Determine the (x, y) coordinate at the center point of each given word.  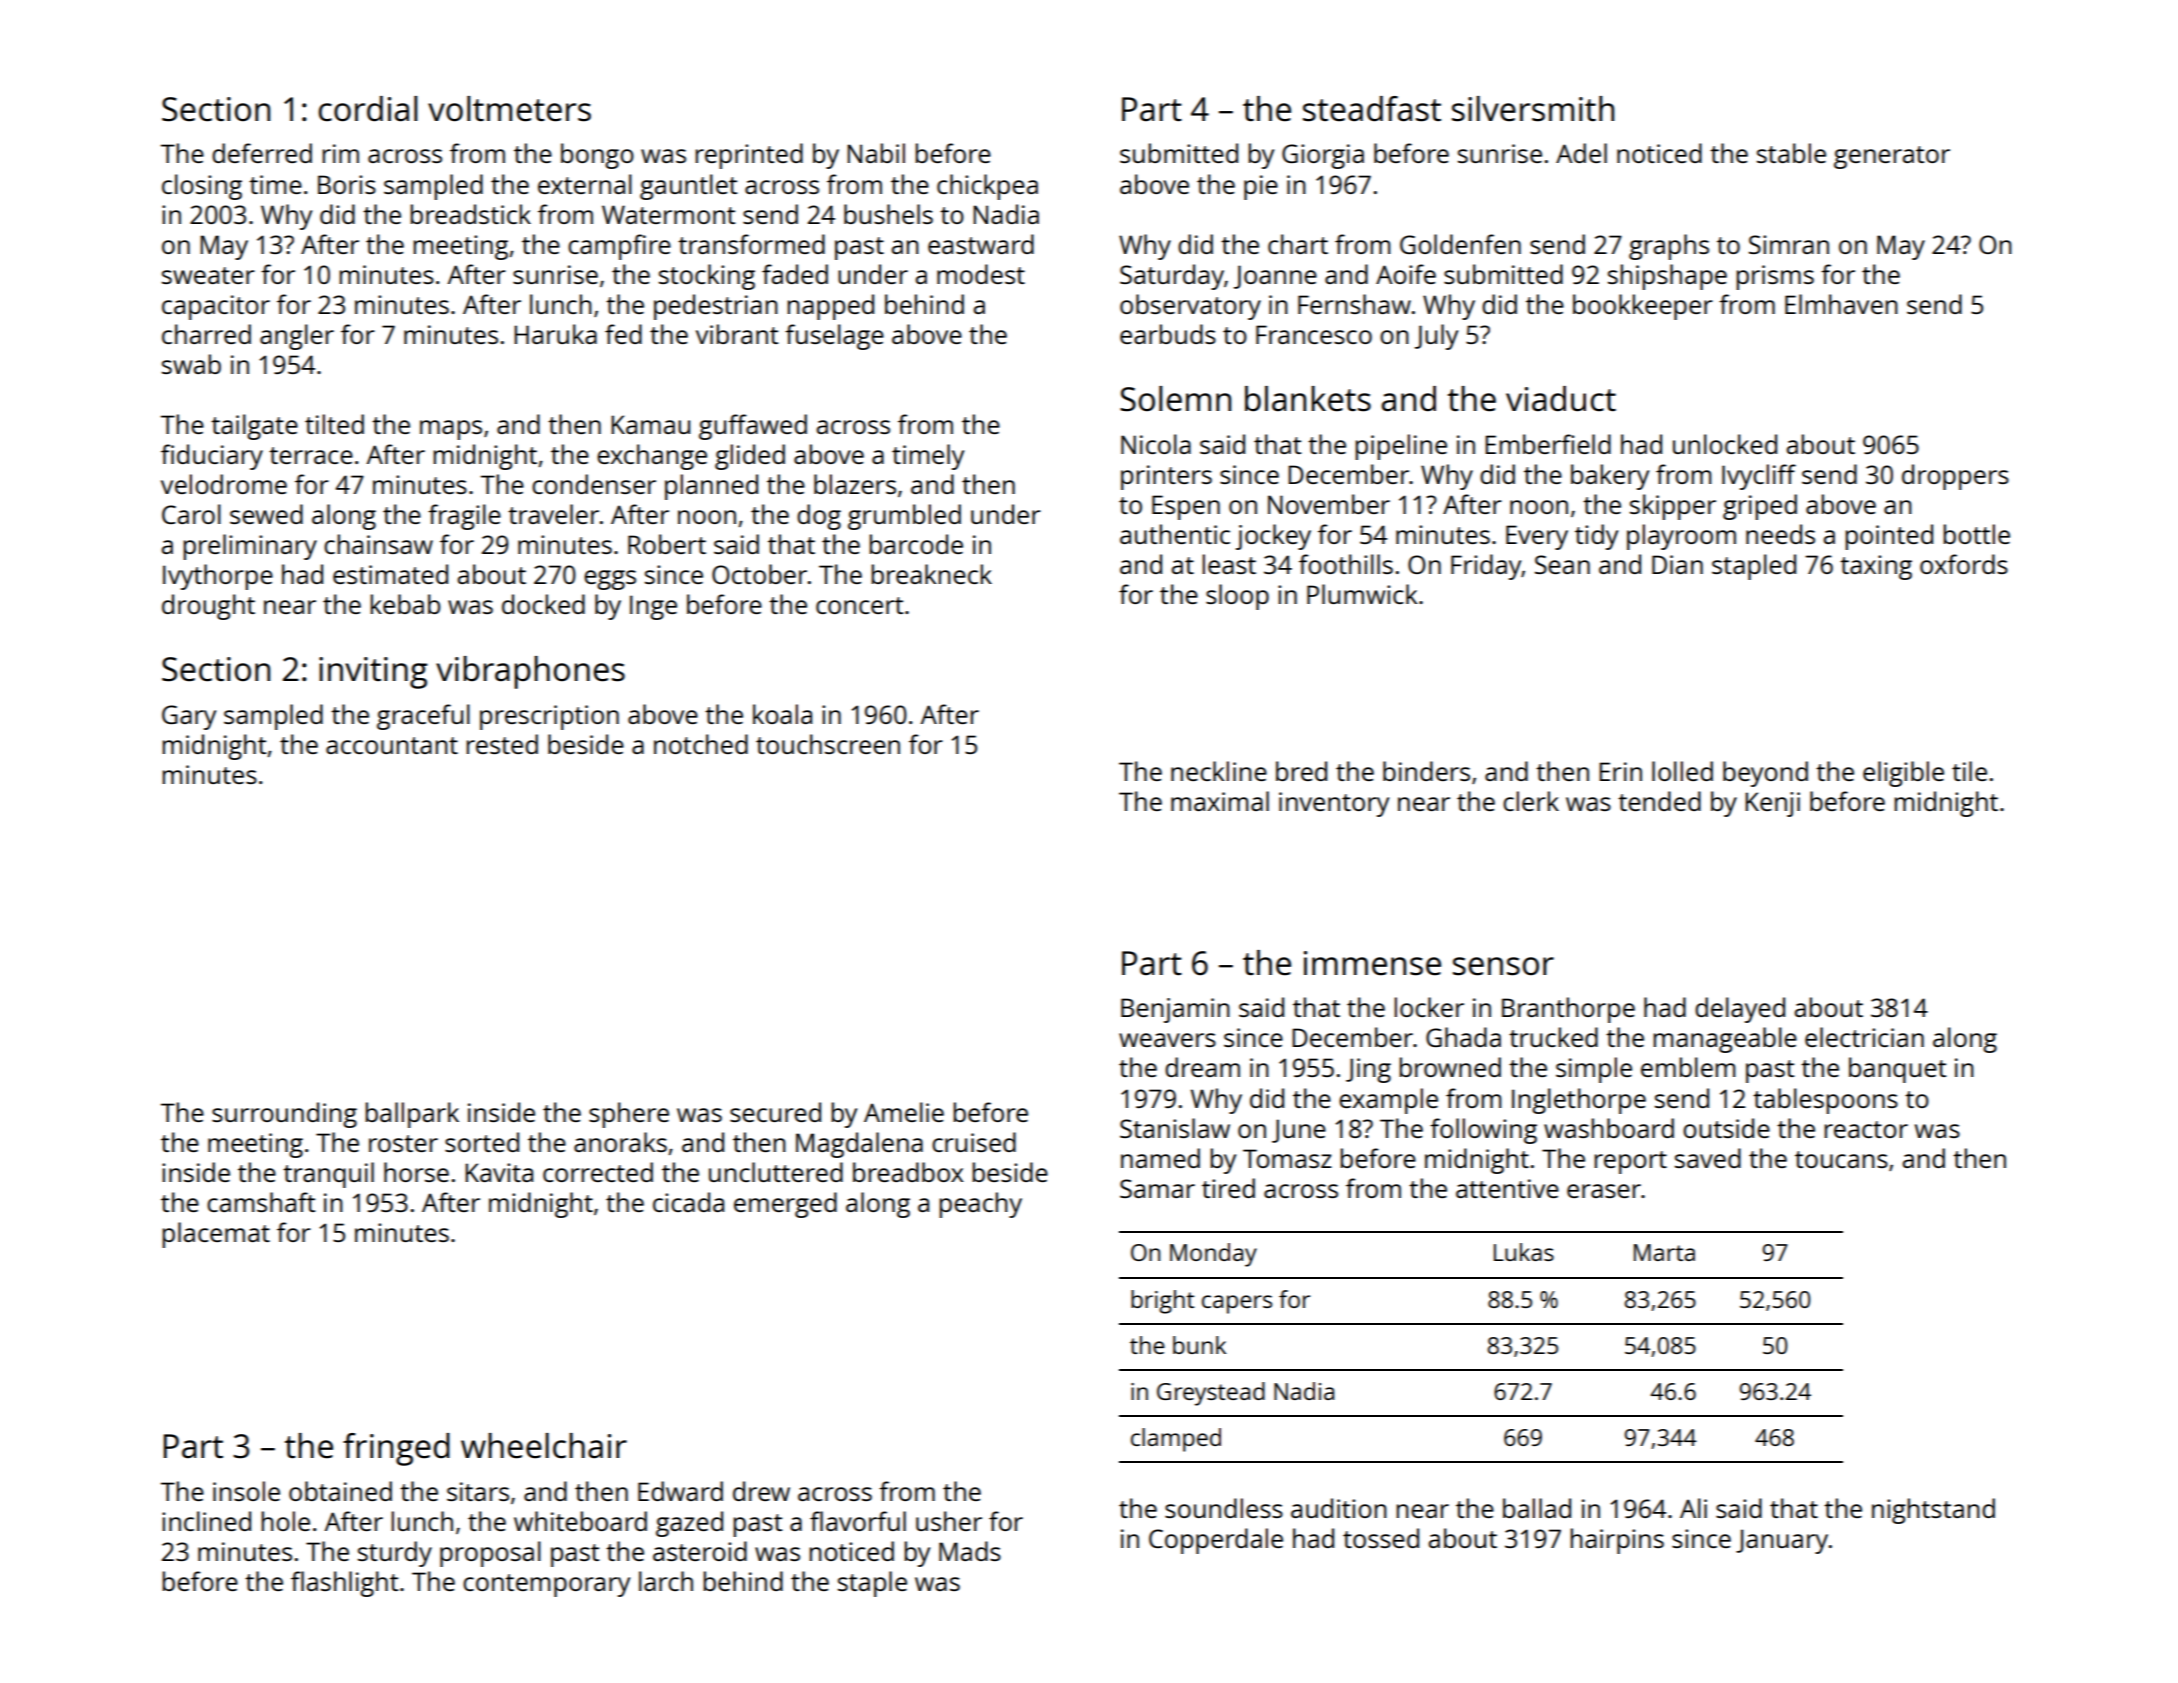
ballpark (412, 1115)
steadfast (1372, 109)
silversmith (1533, 109)
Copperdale (1216, 1541)
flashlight (344, 1584)
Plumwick (1362, 594)
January (1782, 1541)
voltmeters (509, 109)
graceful (423, 717)
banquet (1897, 1070)
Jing (1368, 1070)
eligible (1903, 774)
